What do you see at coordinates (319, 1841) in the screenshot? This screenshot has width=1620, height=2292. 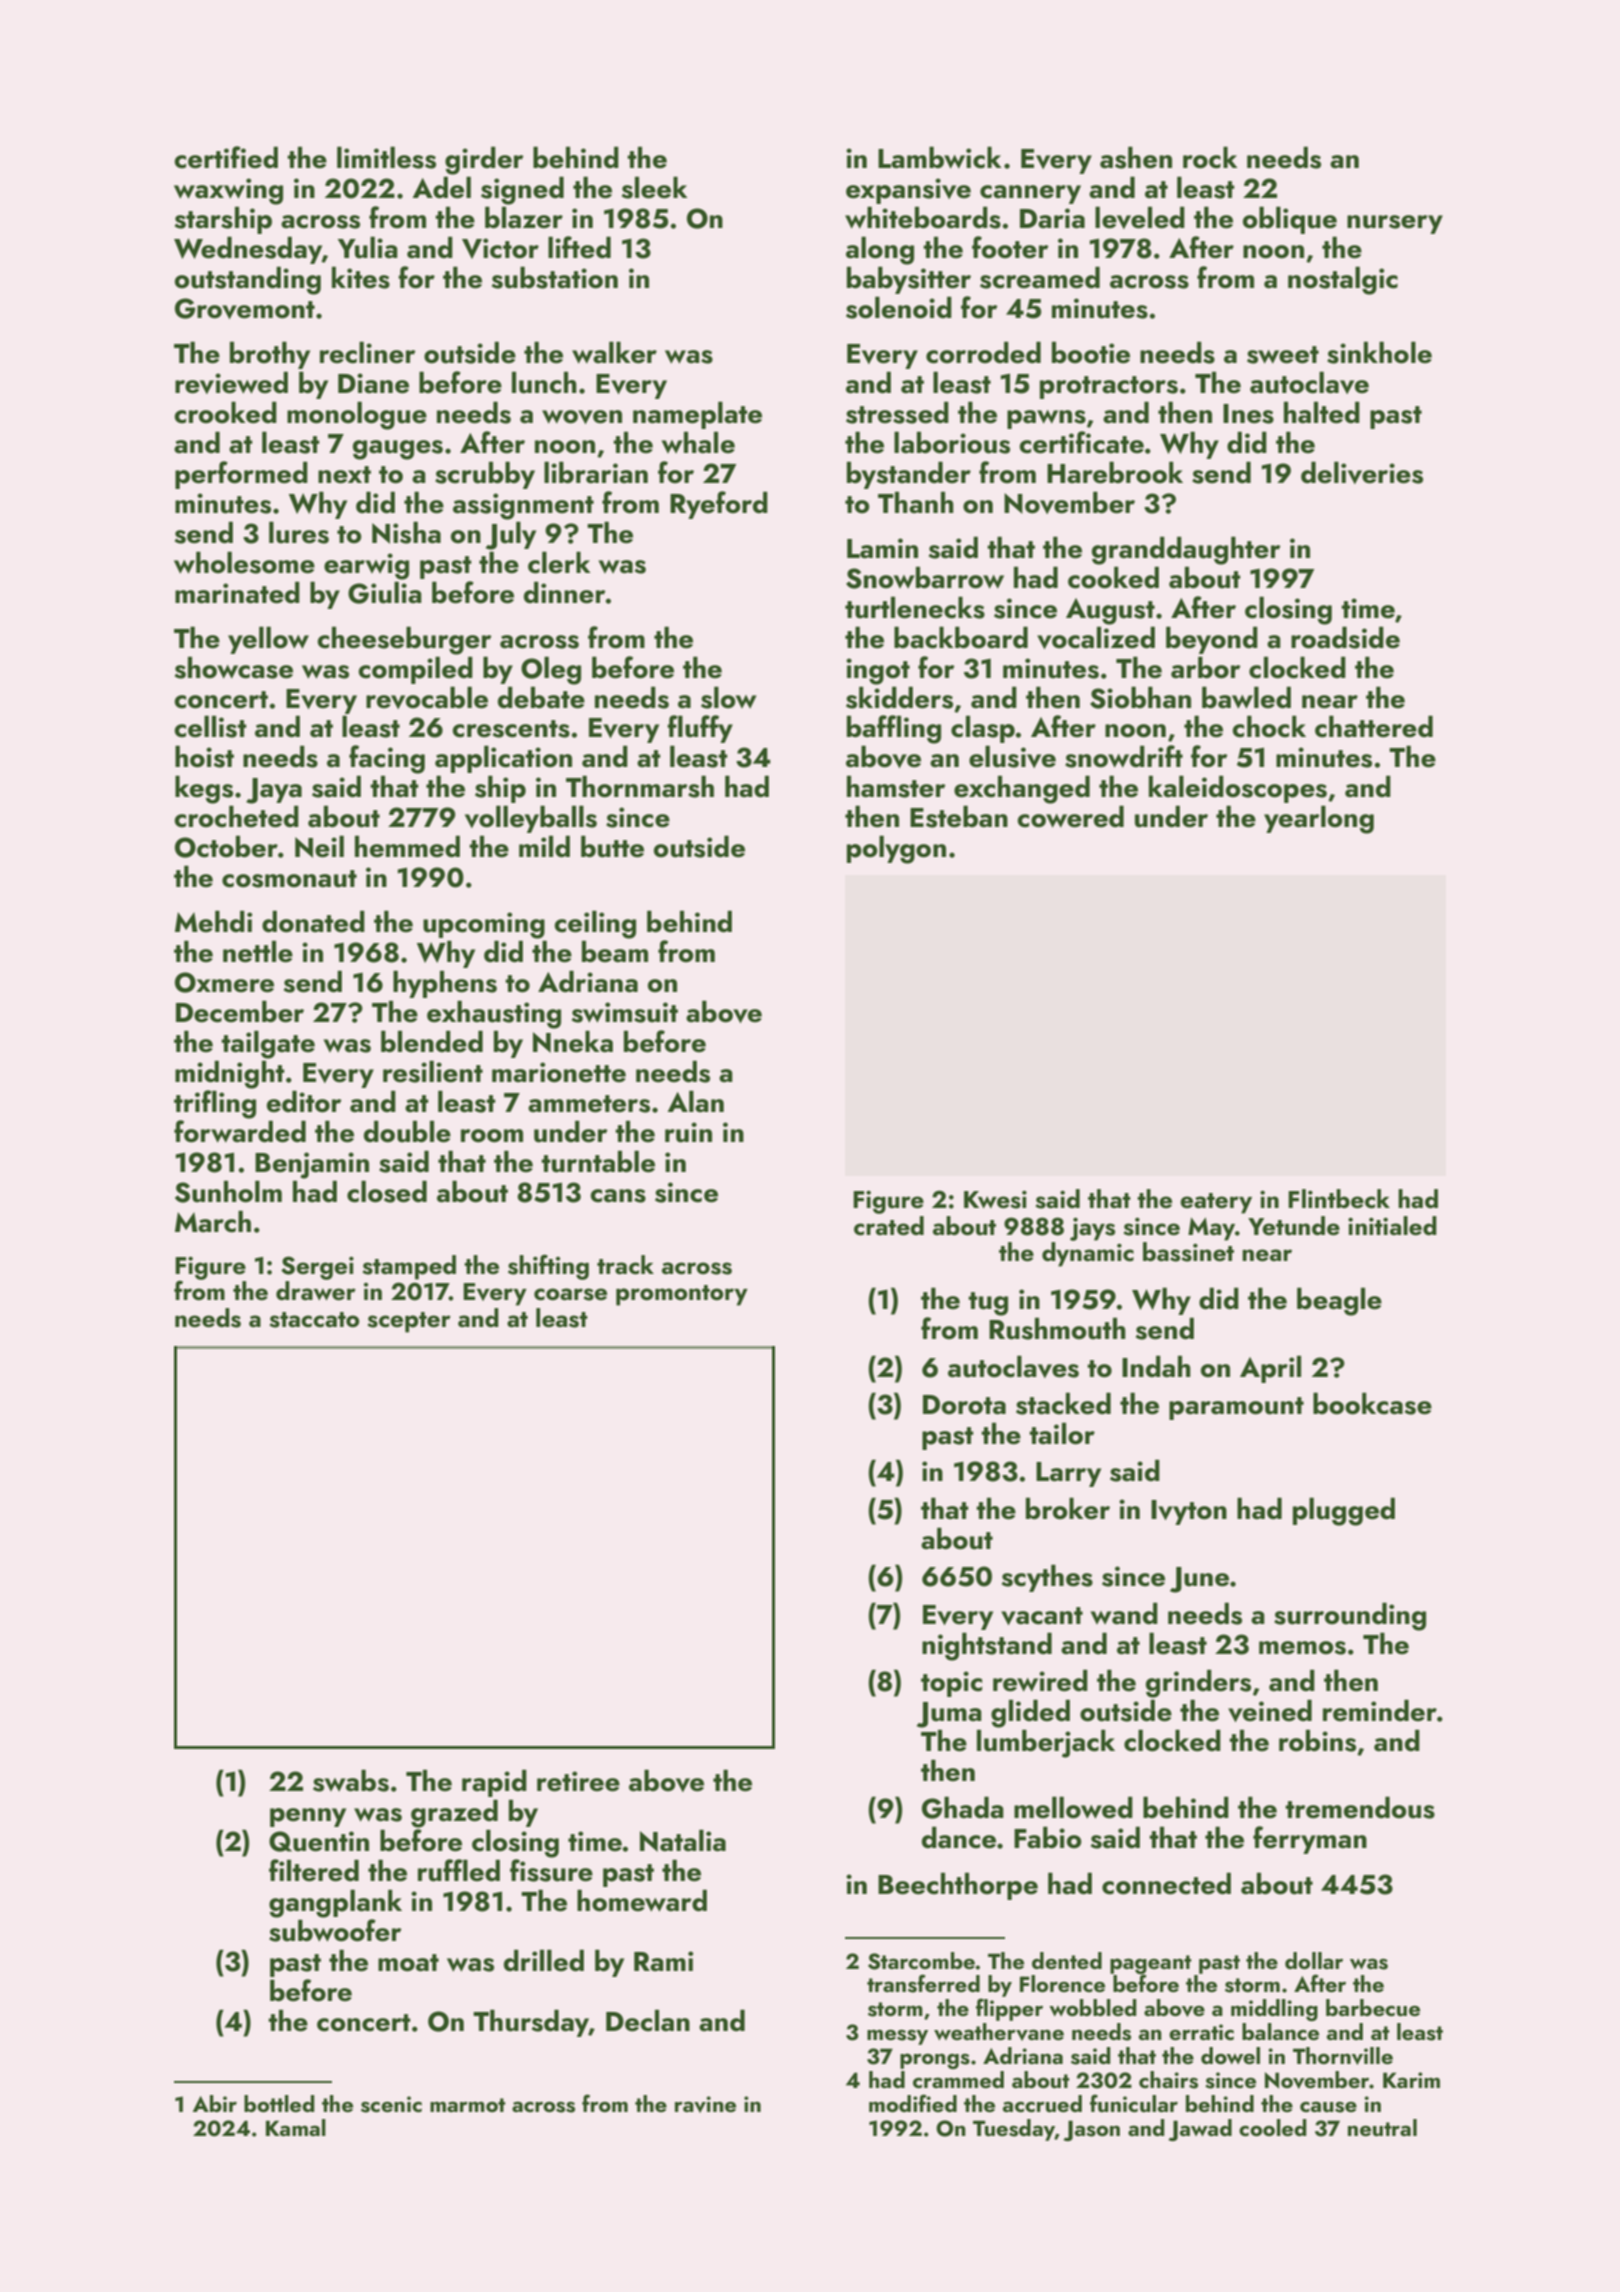 I see `Quentin` at bounding box center [319, 1841].
